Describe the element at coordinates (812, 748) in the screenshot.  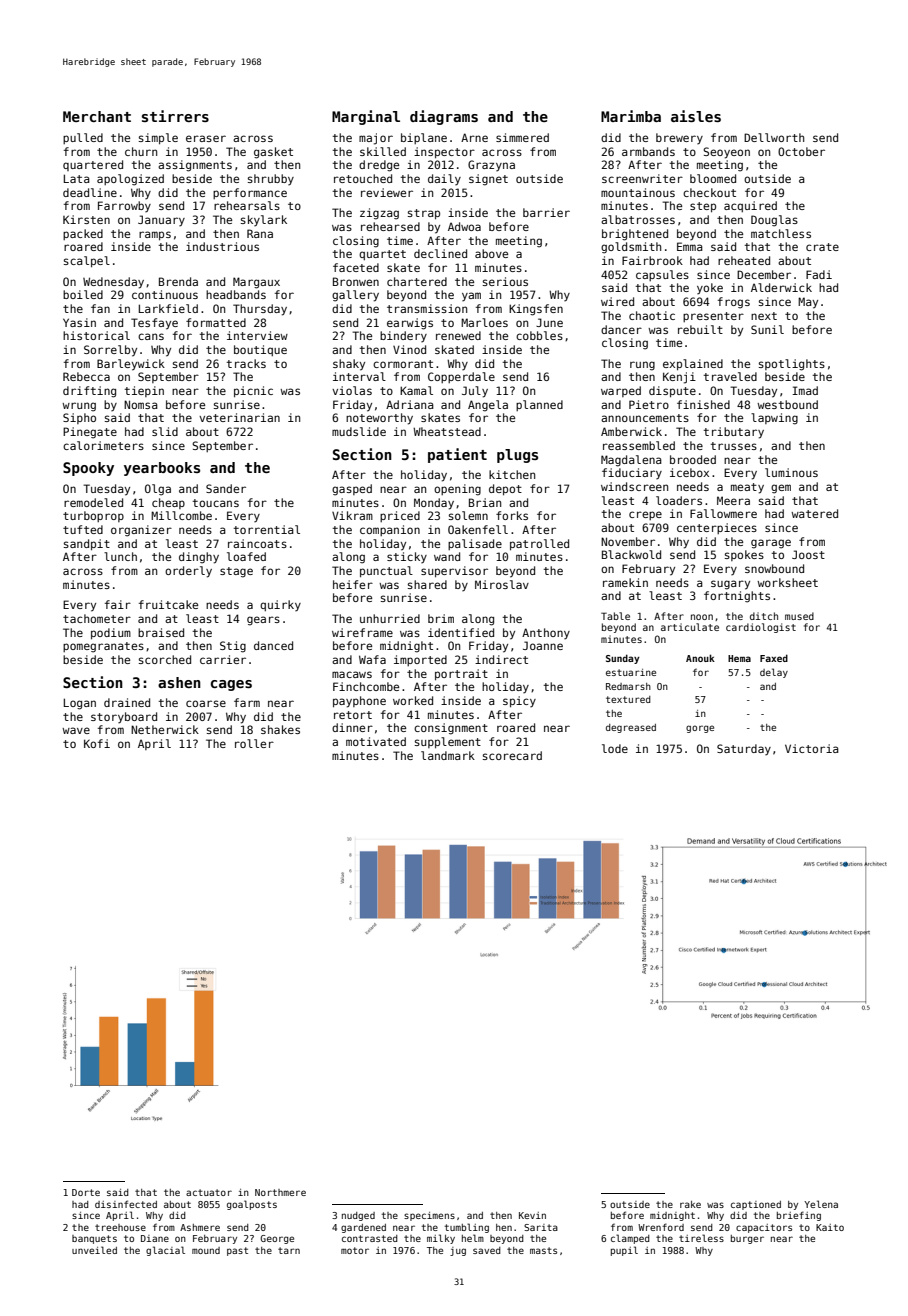
I see `Victoria` at that location.
